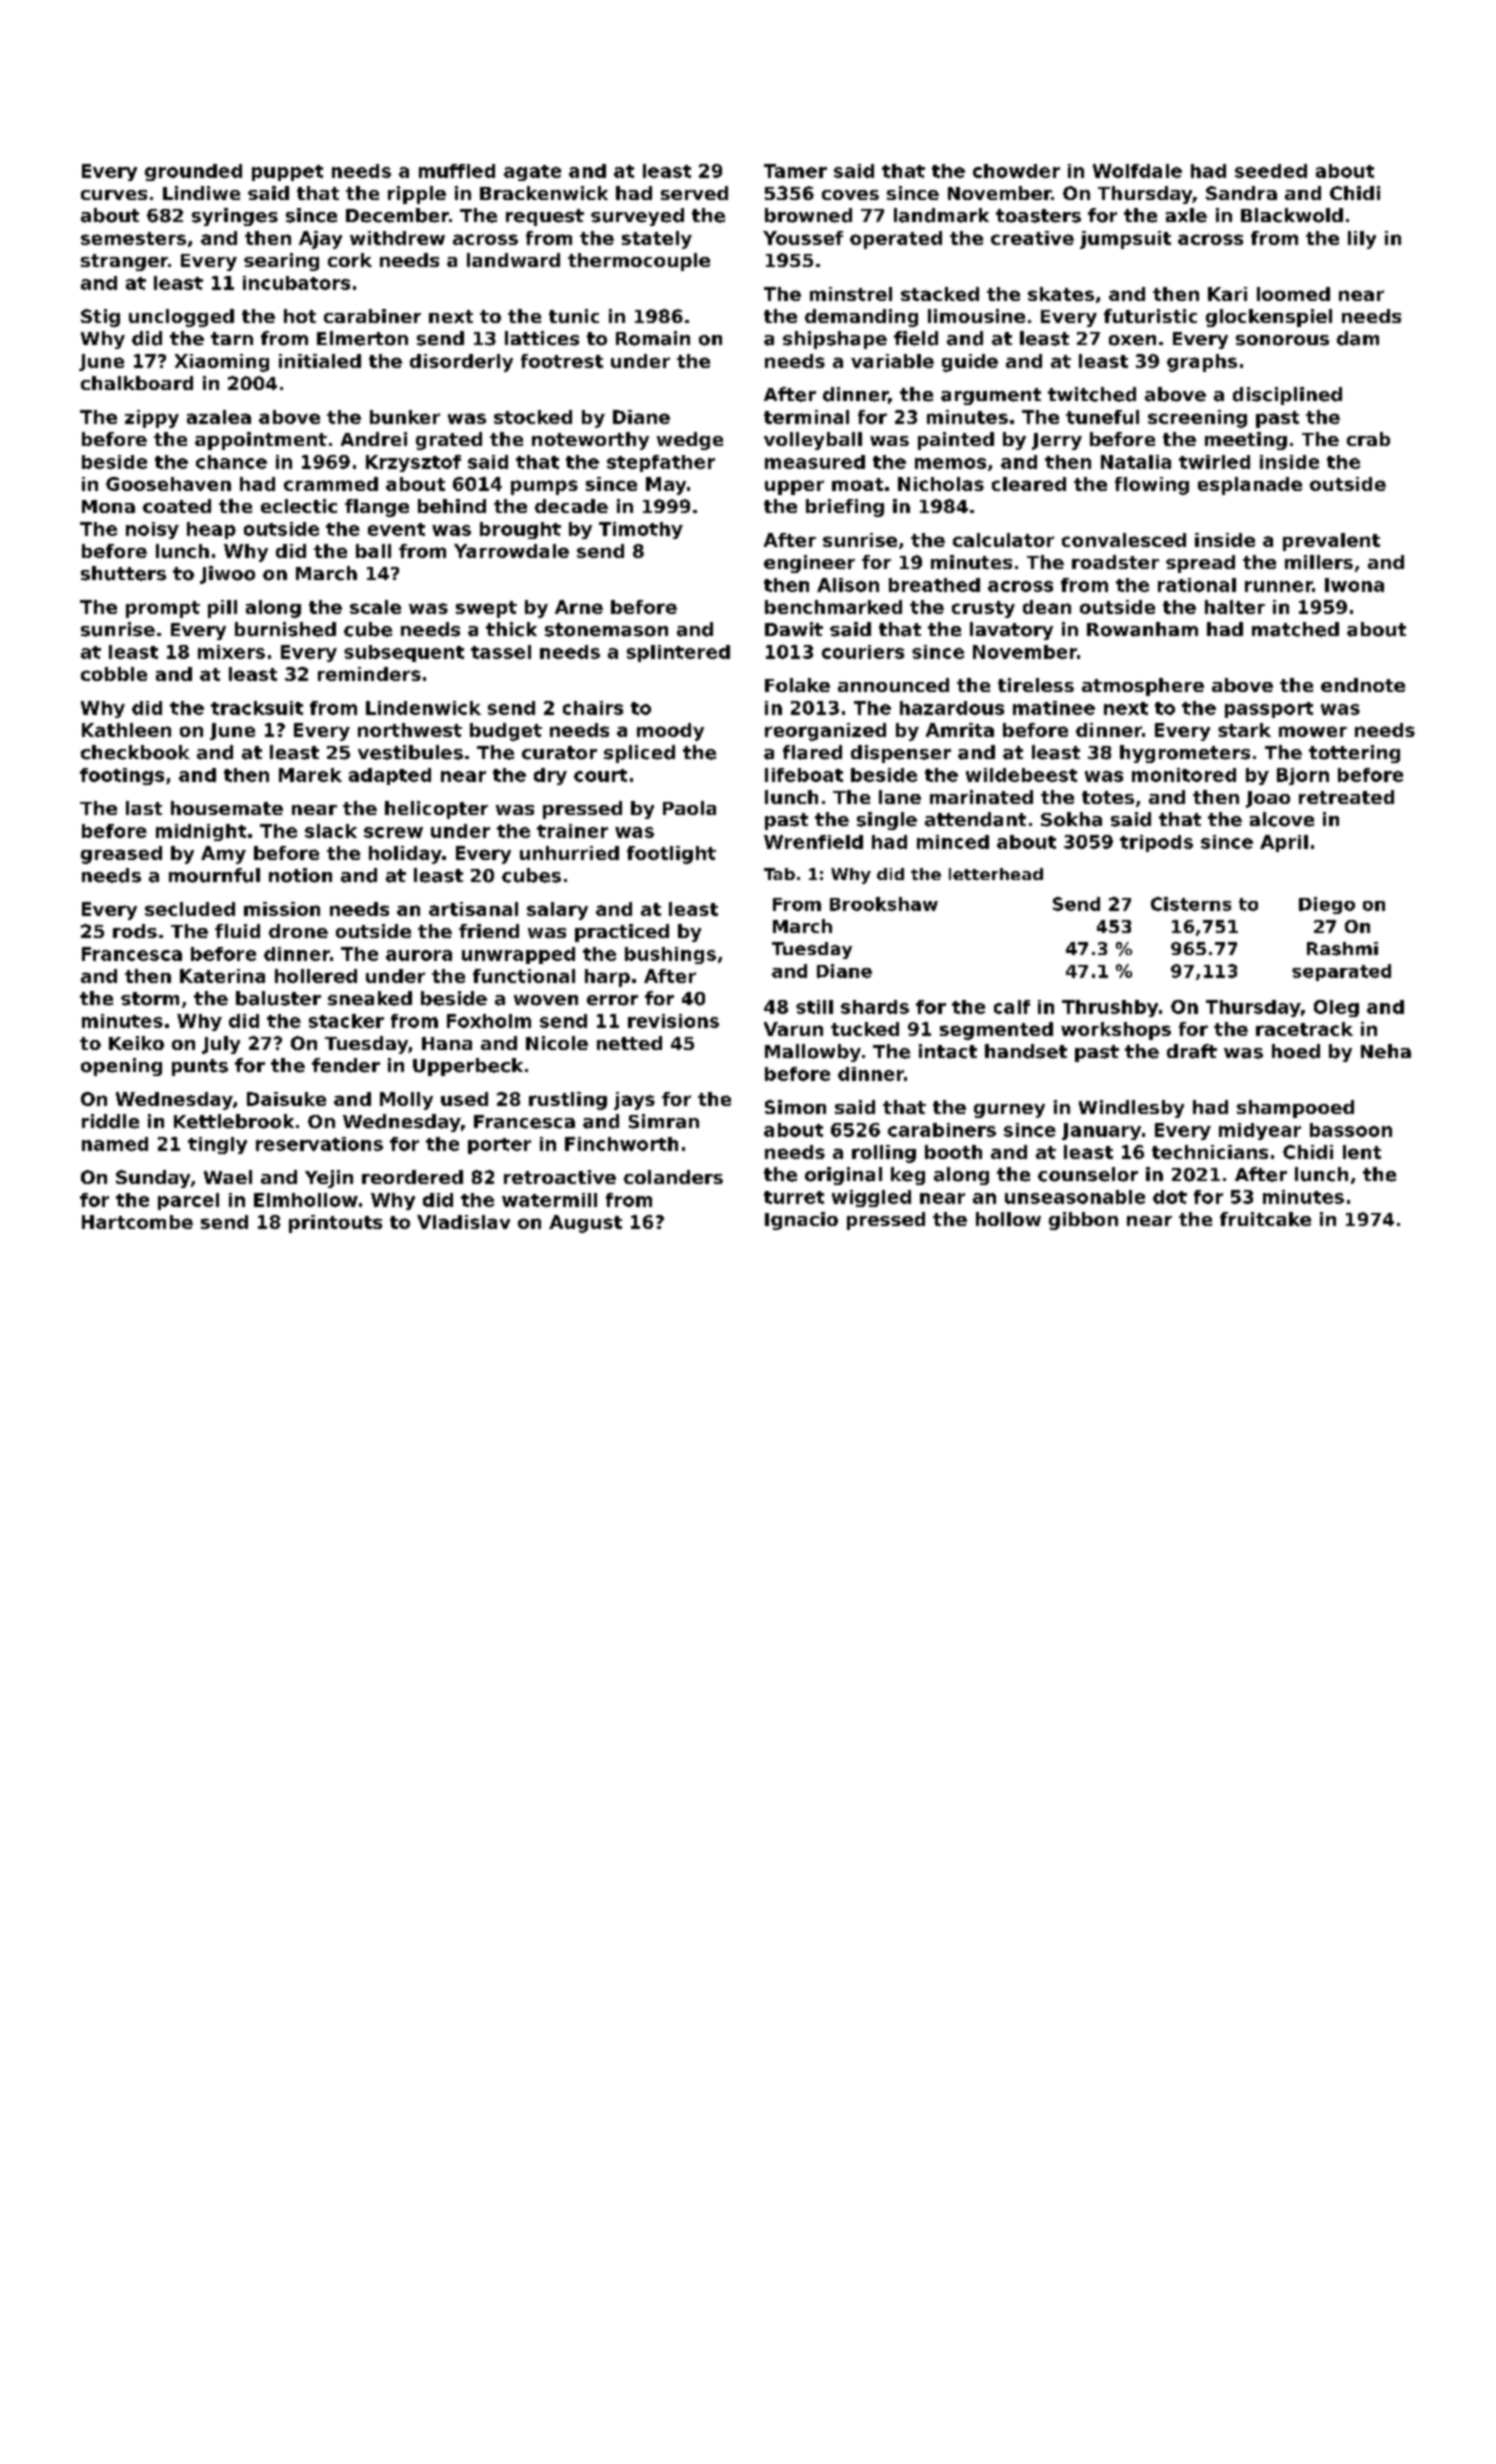 The image size is (1496, 2464). What do you see at coordinates (835, 340) in the image?
I see `shipshape` at bounding box center [835, 340].
